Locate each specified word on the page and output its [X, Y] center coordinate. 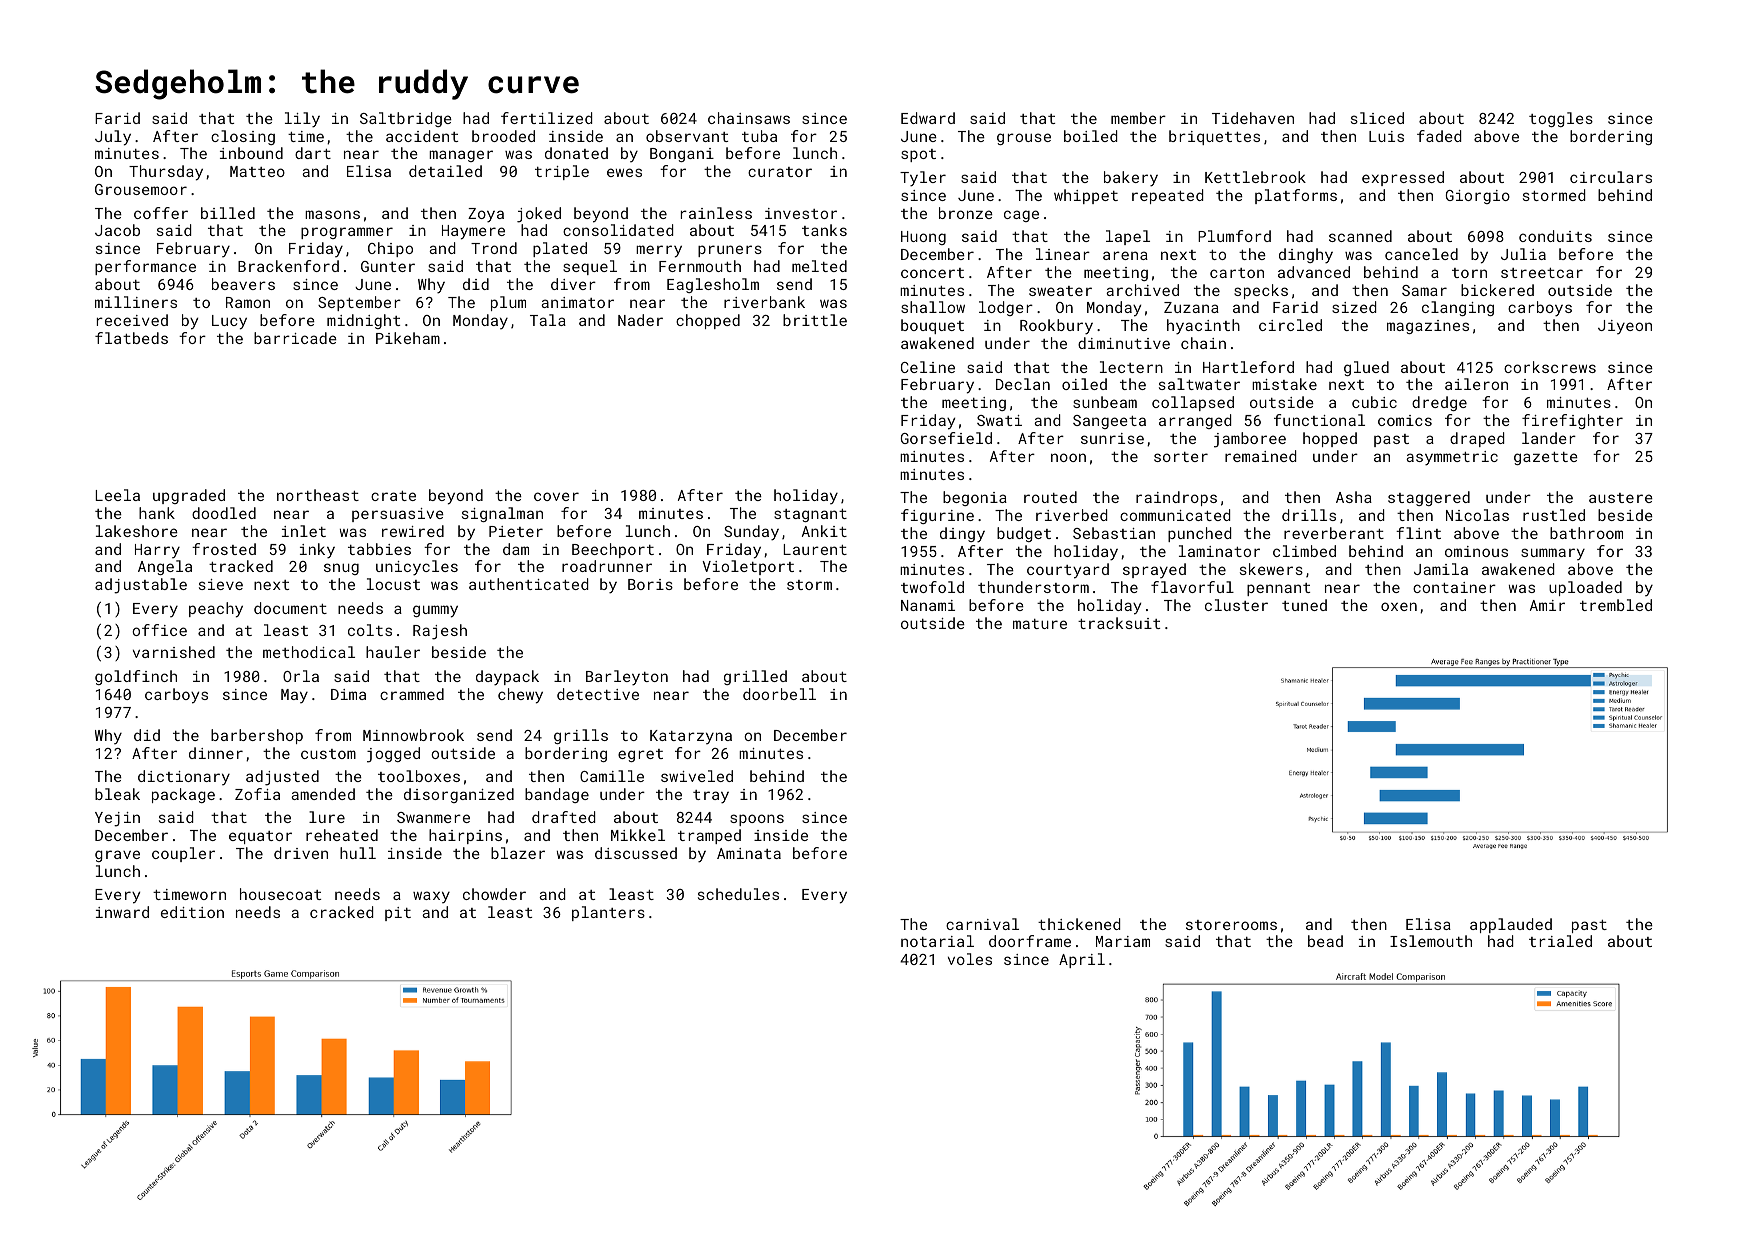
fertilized [546, 118]
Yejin [117, 819]
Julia [1523, 254]
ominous [1476, 551]
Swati [999, 420]
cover [556, 496]
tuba [759, 136]
